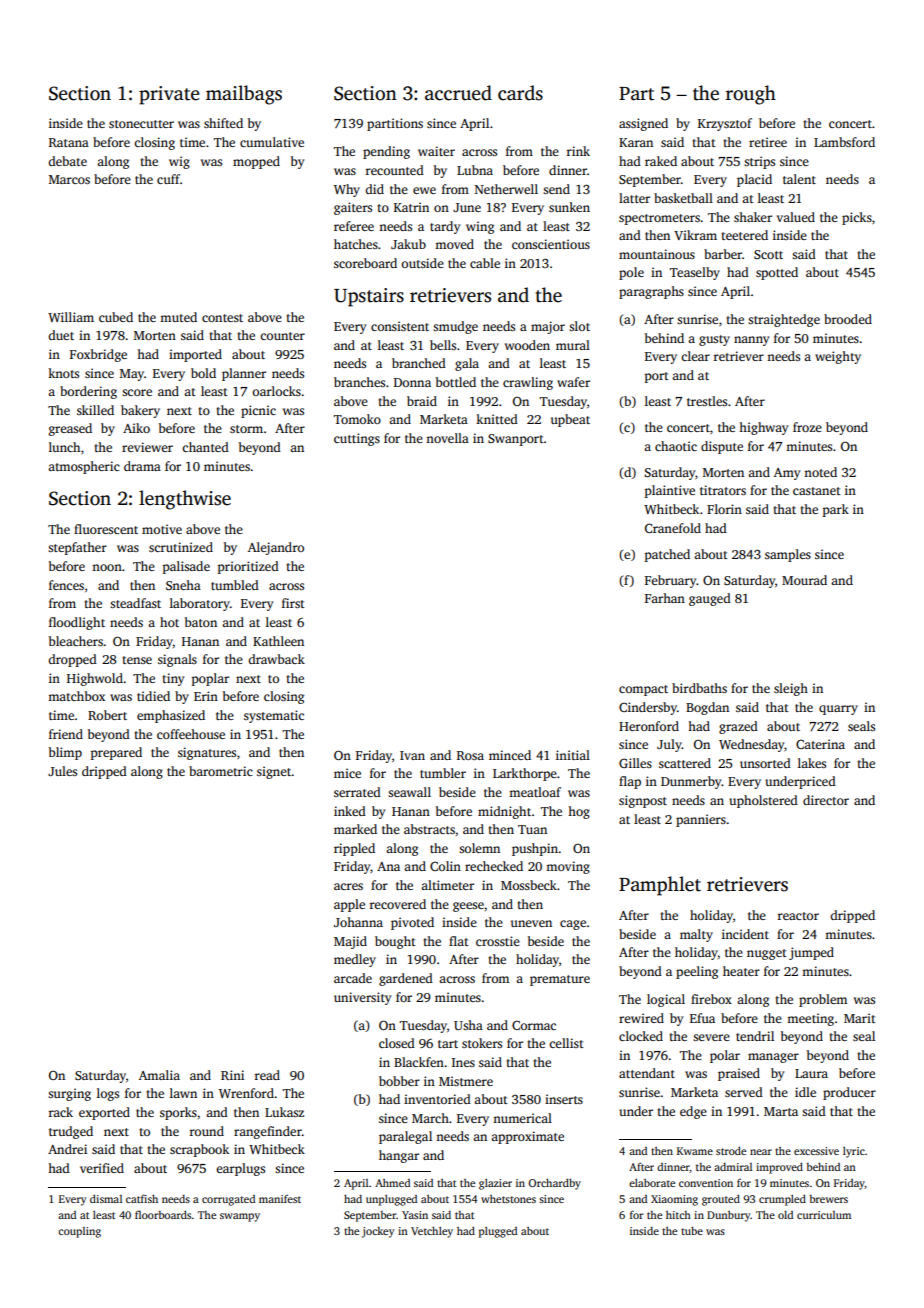 This image has height=1308, width=924. I want to click on referee, so click(354, 226).
